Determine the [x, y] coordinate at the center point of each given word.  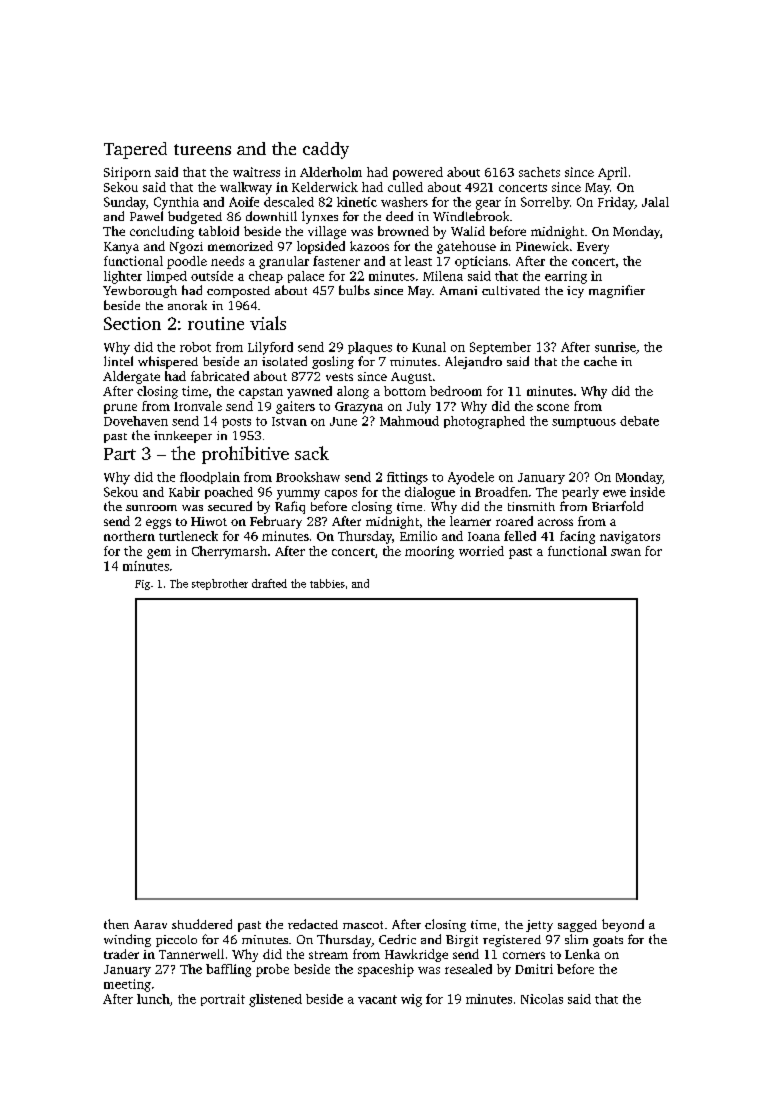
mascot [363, 925]
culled [405, 187]
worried [481, 551]
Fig [142, 585]
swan [626, 552]
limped [167, 277]
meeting [127, 985]
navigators [630, 537]
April [612, 173]
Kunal [429, 347]
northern [129, 536]
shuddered [202, 924]
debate [639, 421]
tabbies [327, 583]
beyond [623, 925]
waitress [256, 172]
